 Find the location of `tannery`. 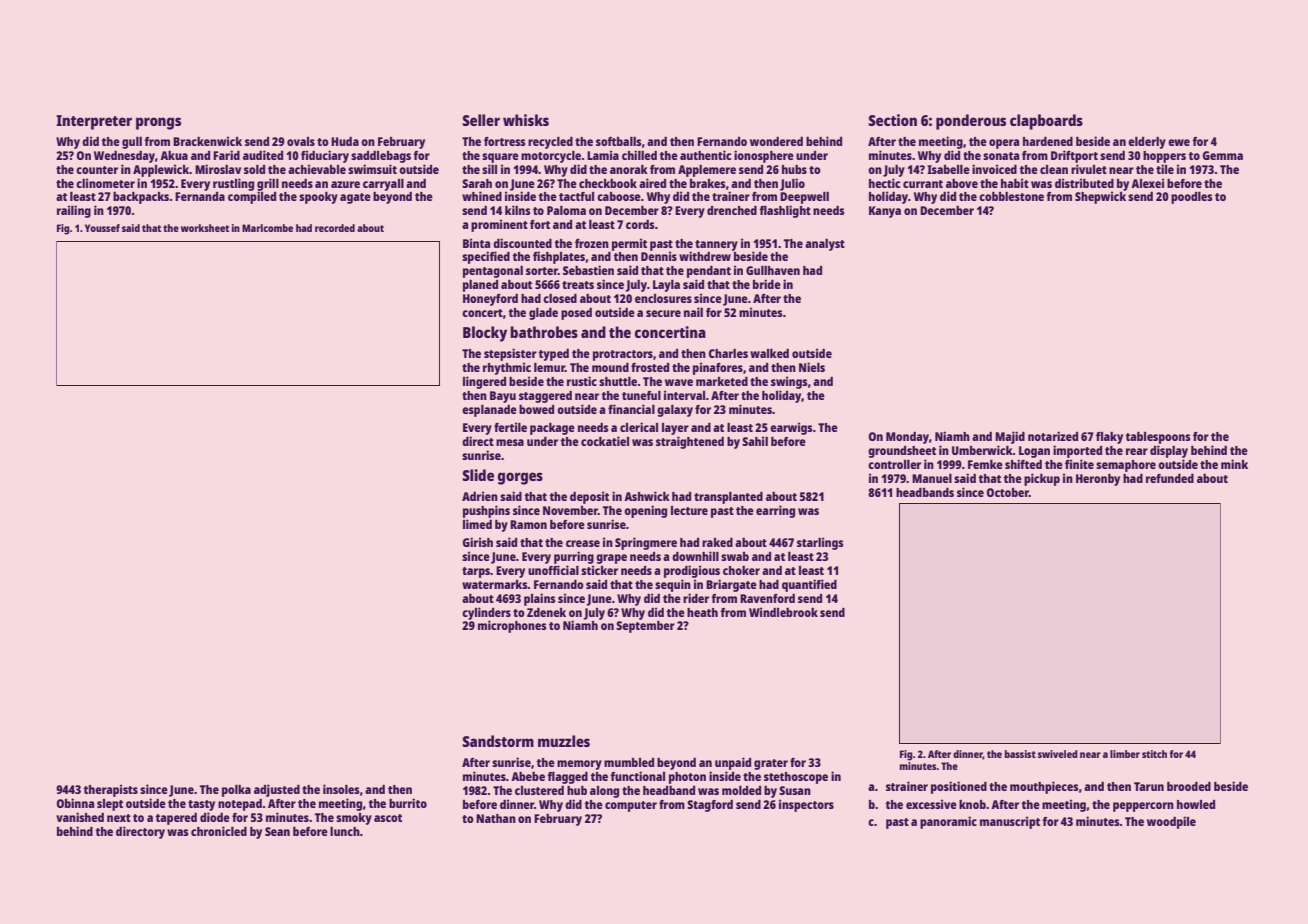

tannery is located at coordinates (716, 245).
